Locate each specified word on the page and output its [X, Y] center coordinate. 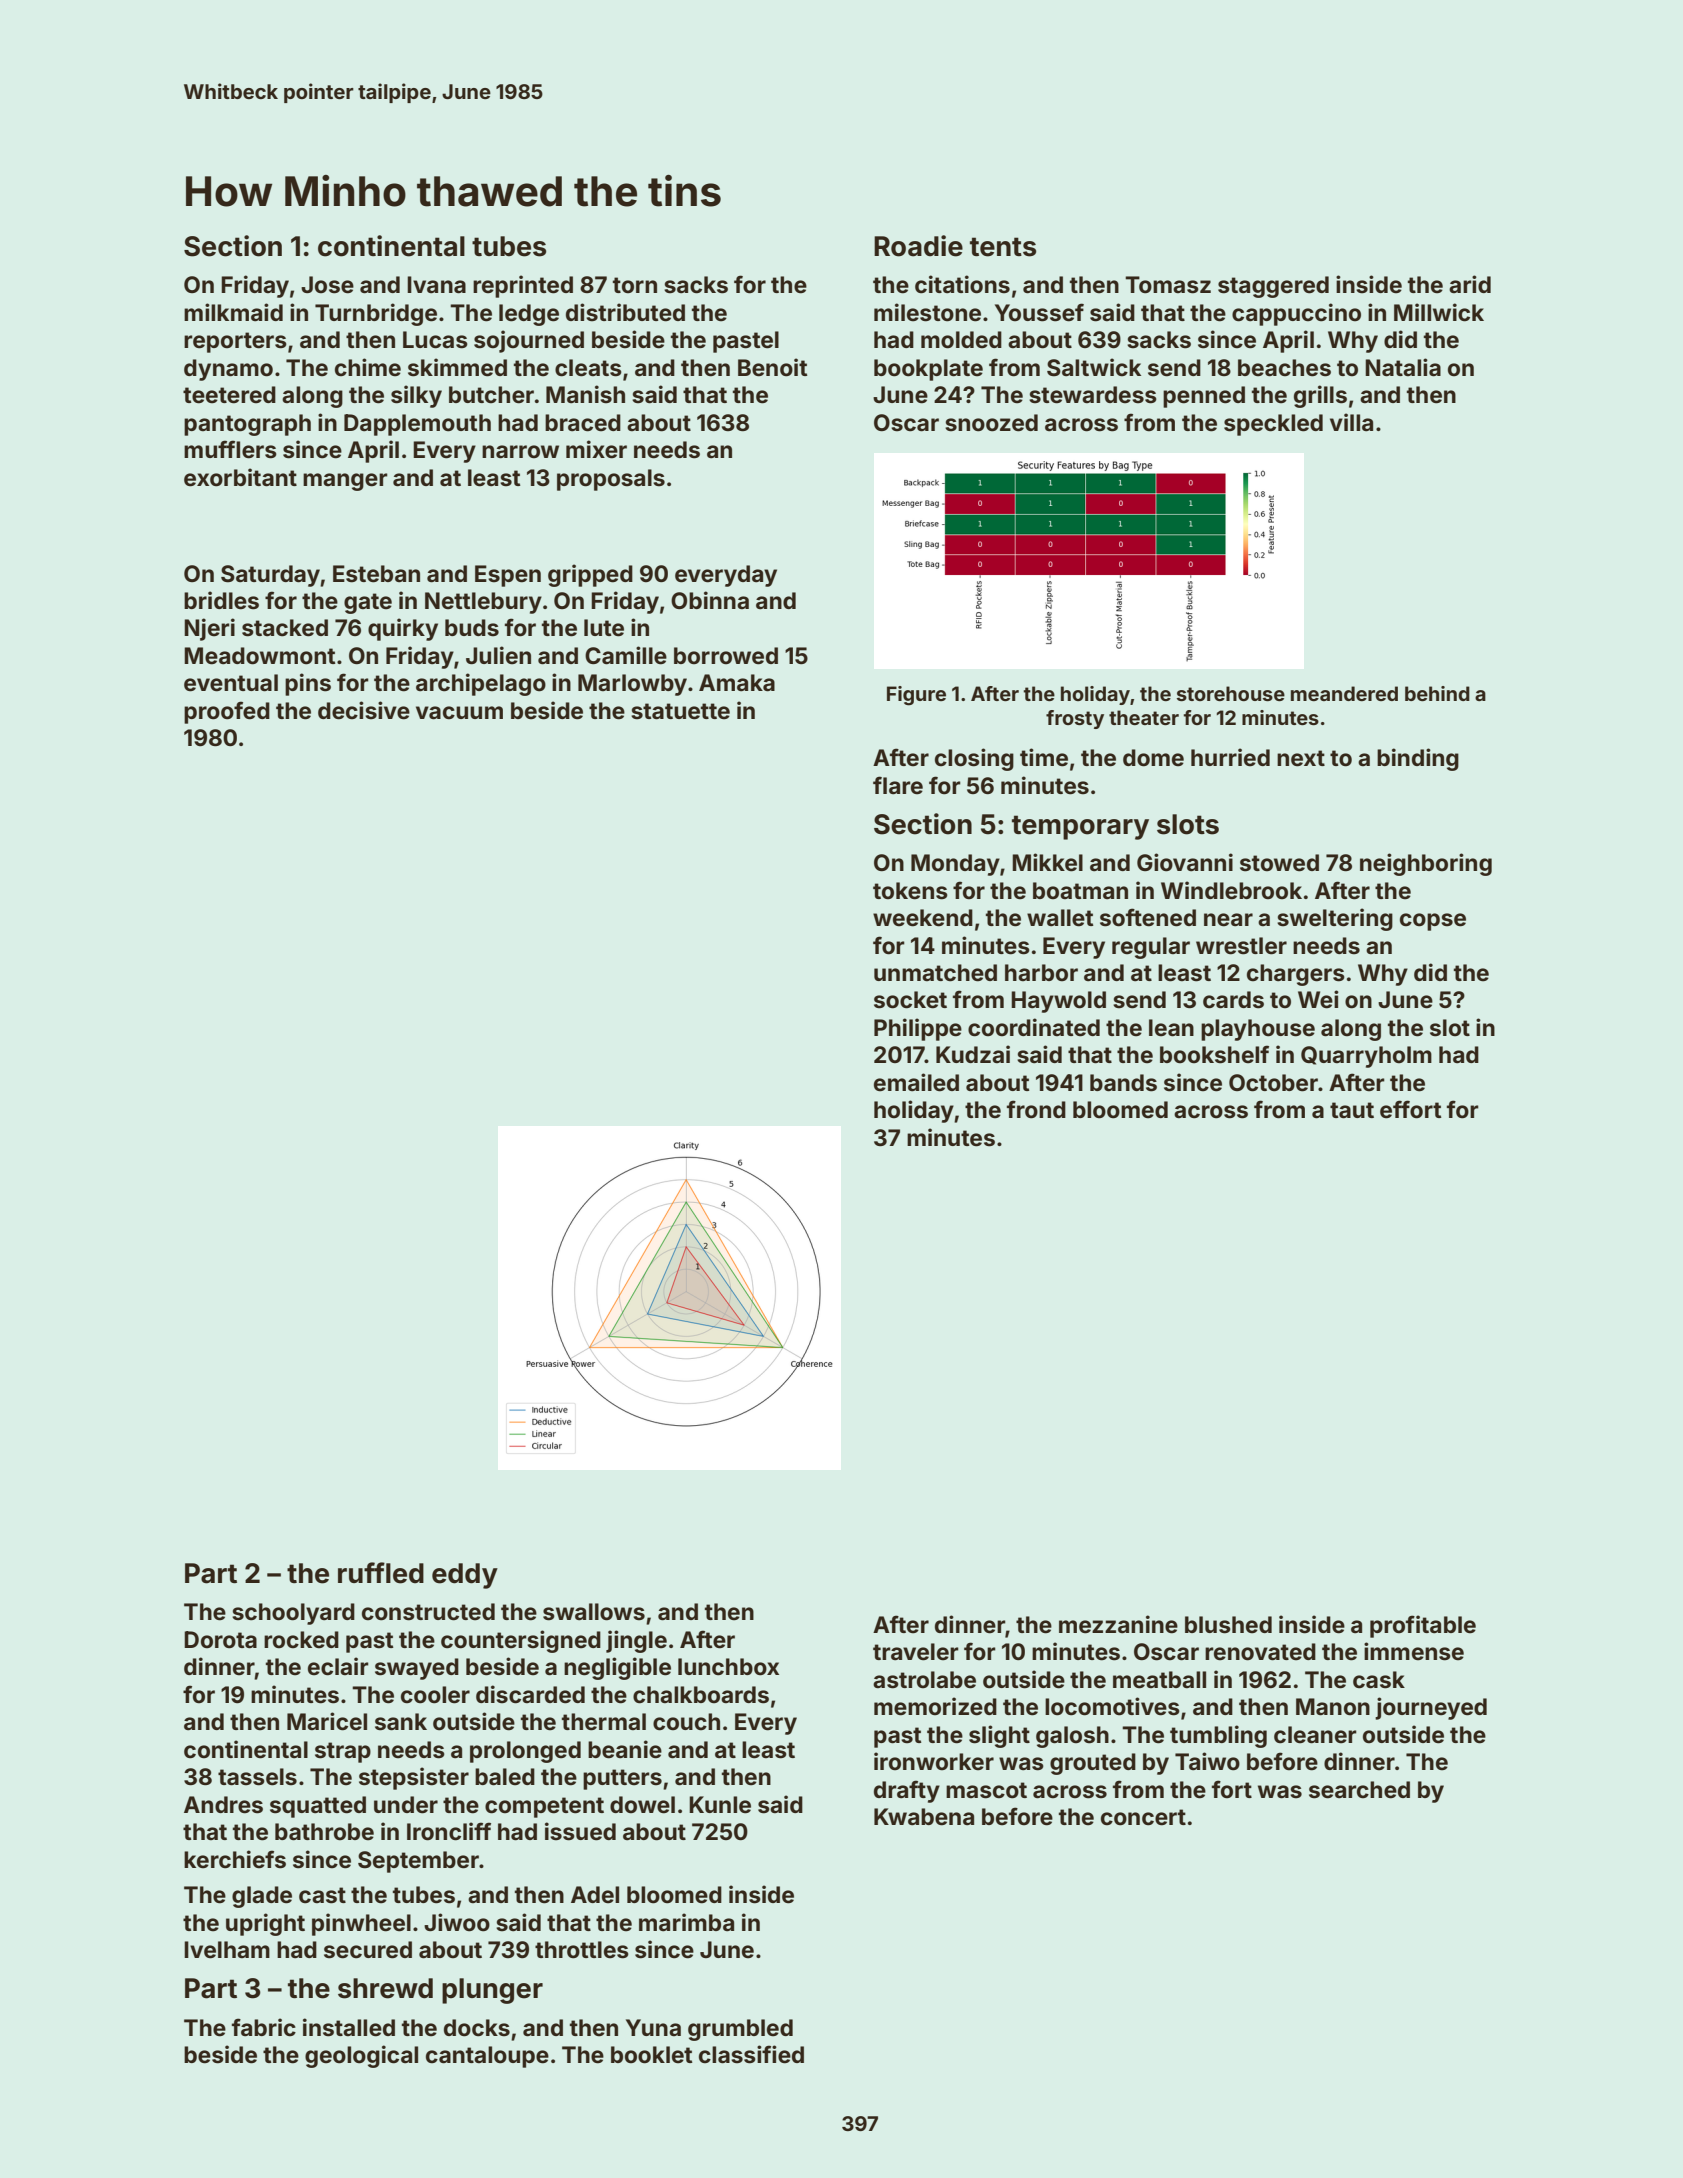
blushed [1228, 1625]
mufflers [230, 449]
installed [349, 2027]
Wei [1318, 999]
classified [751, 2054]
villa [1351, 422]
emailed [916, 1082]
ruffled [381, 1573]
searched [1359, 1790]
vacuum [459, 713]
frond [1036, 1109]
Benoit [772, 367]
